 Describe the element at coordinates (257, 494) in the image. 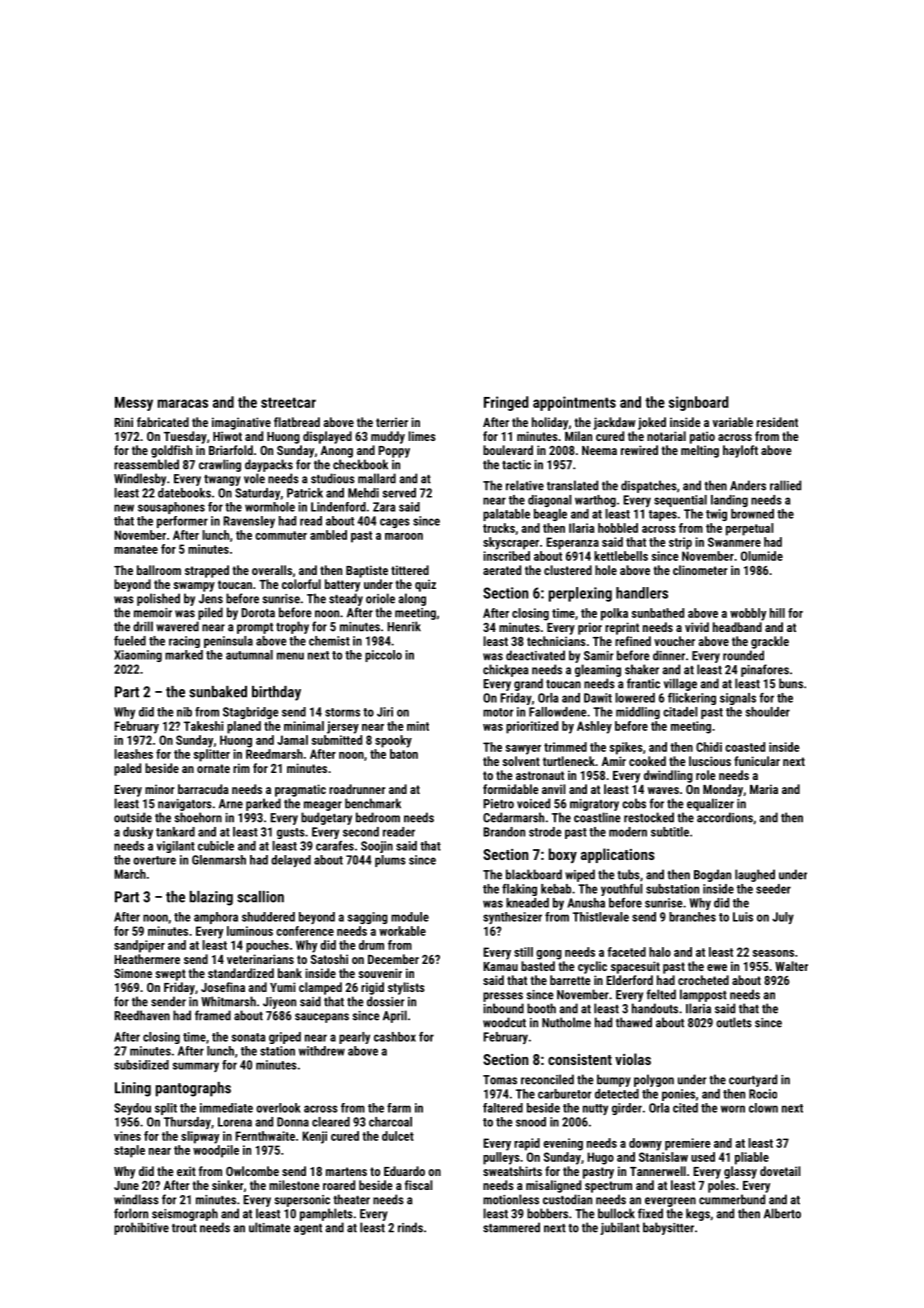

I see `Saturday` at that location.
